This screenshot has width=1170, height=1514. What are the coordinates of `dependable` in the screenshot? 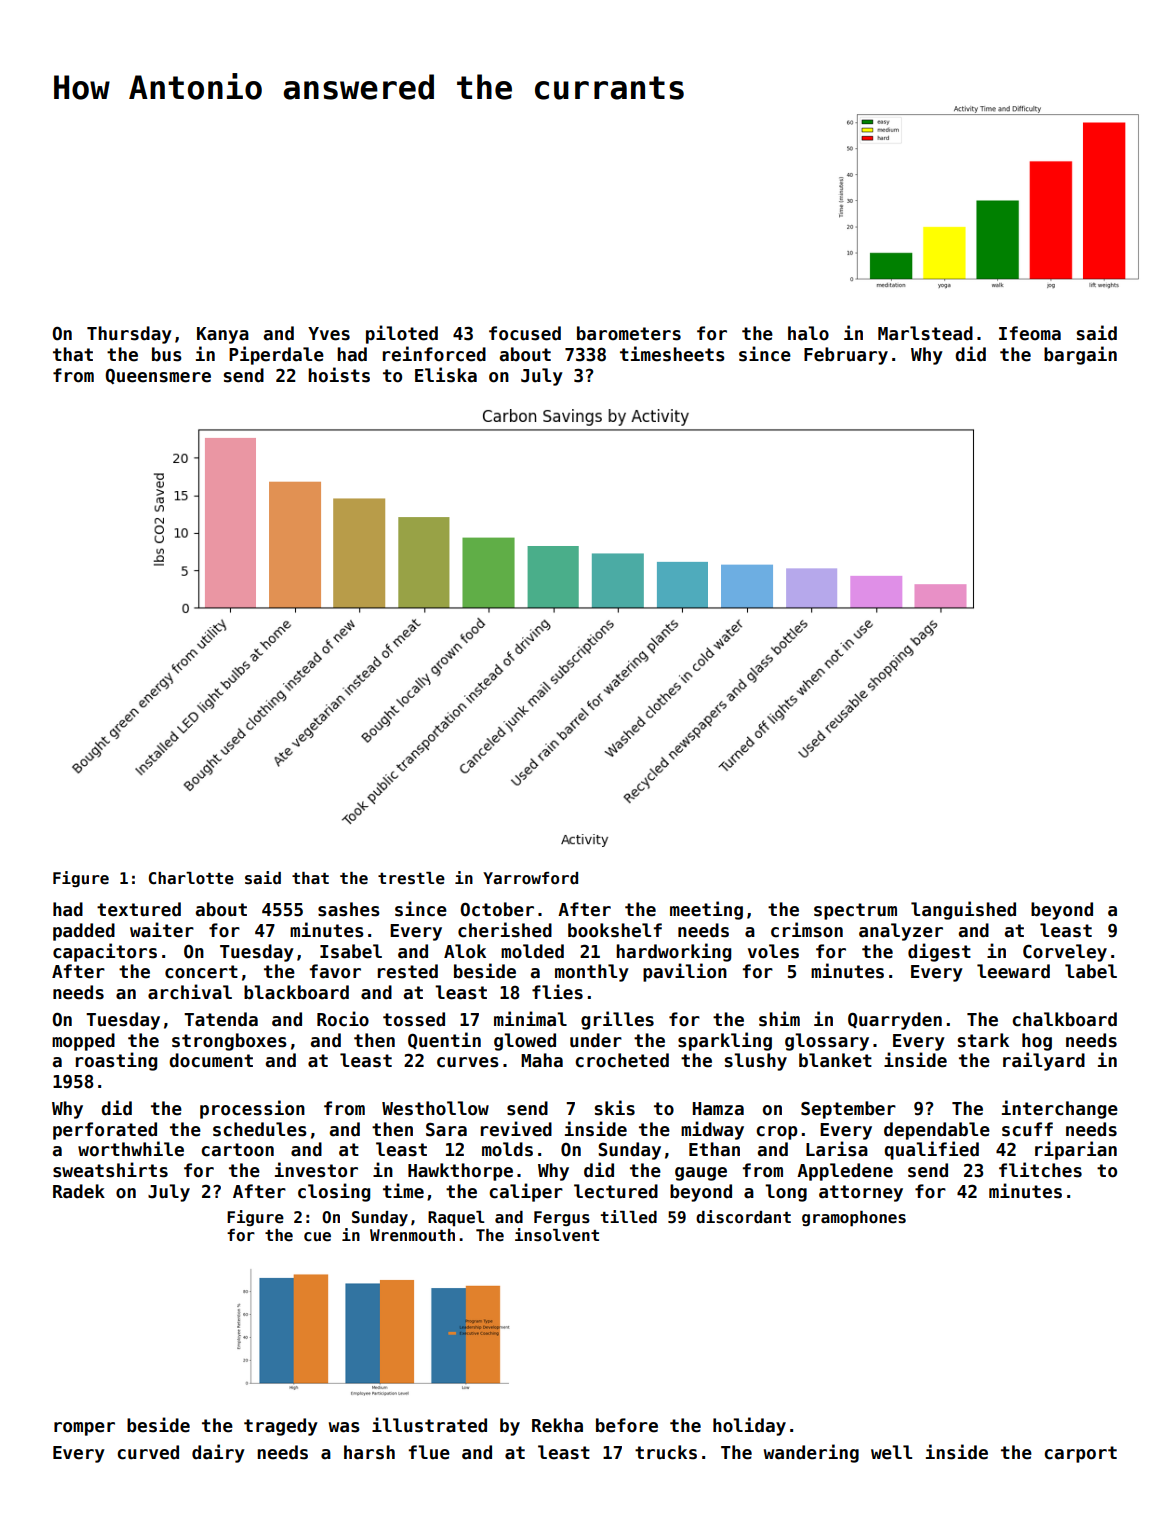 It's located at (937, 1131).
